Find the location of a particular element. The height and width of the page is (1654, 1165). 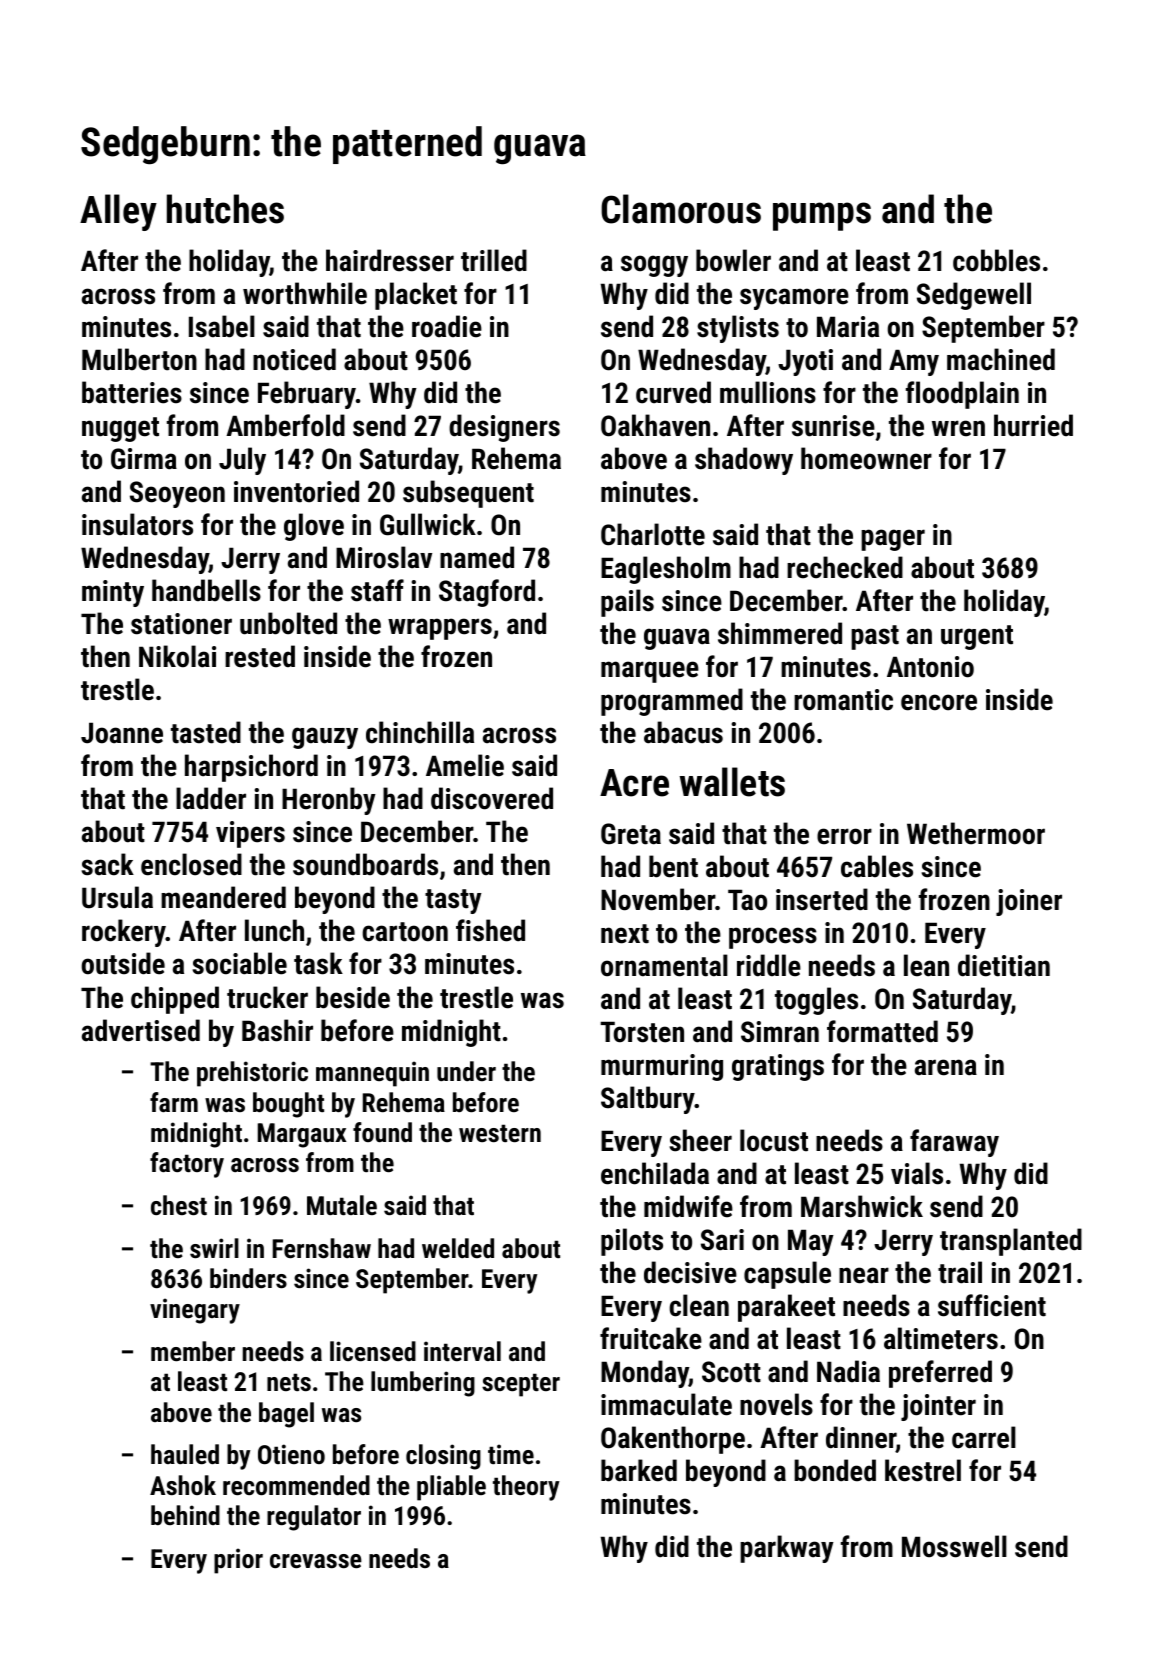

Alley is located at coordinates (118, 212).
